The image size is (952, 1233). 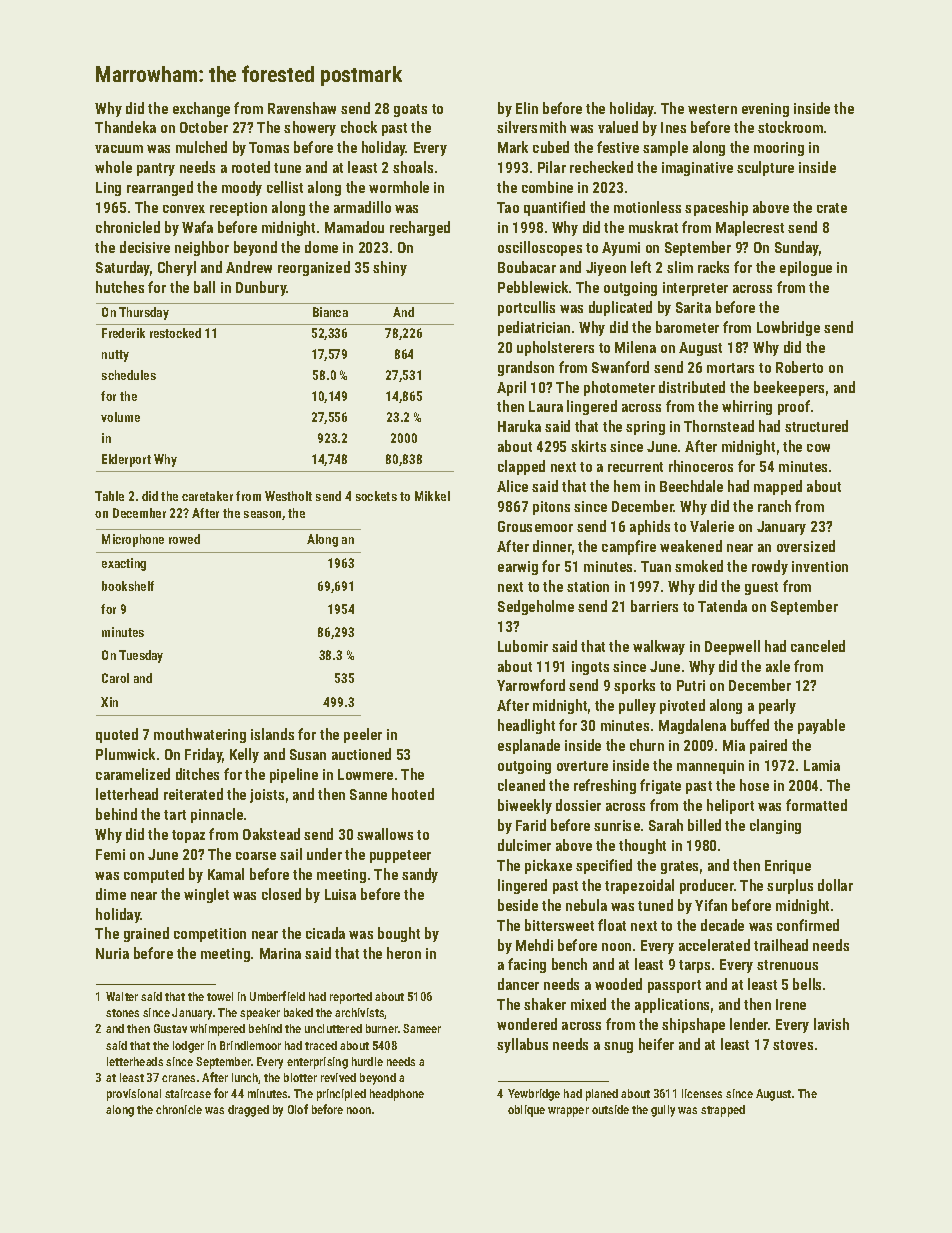 What do you see at coordinates (201, 109) in the screenshot?
I see `exchange` at bounding box center [201, 109].
